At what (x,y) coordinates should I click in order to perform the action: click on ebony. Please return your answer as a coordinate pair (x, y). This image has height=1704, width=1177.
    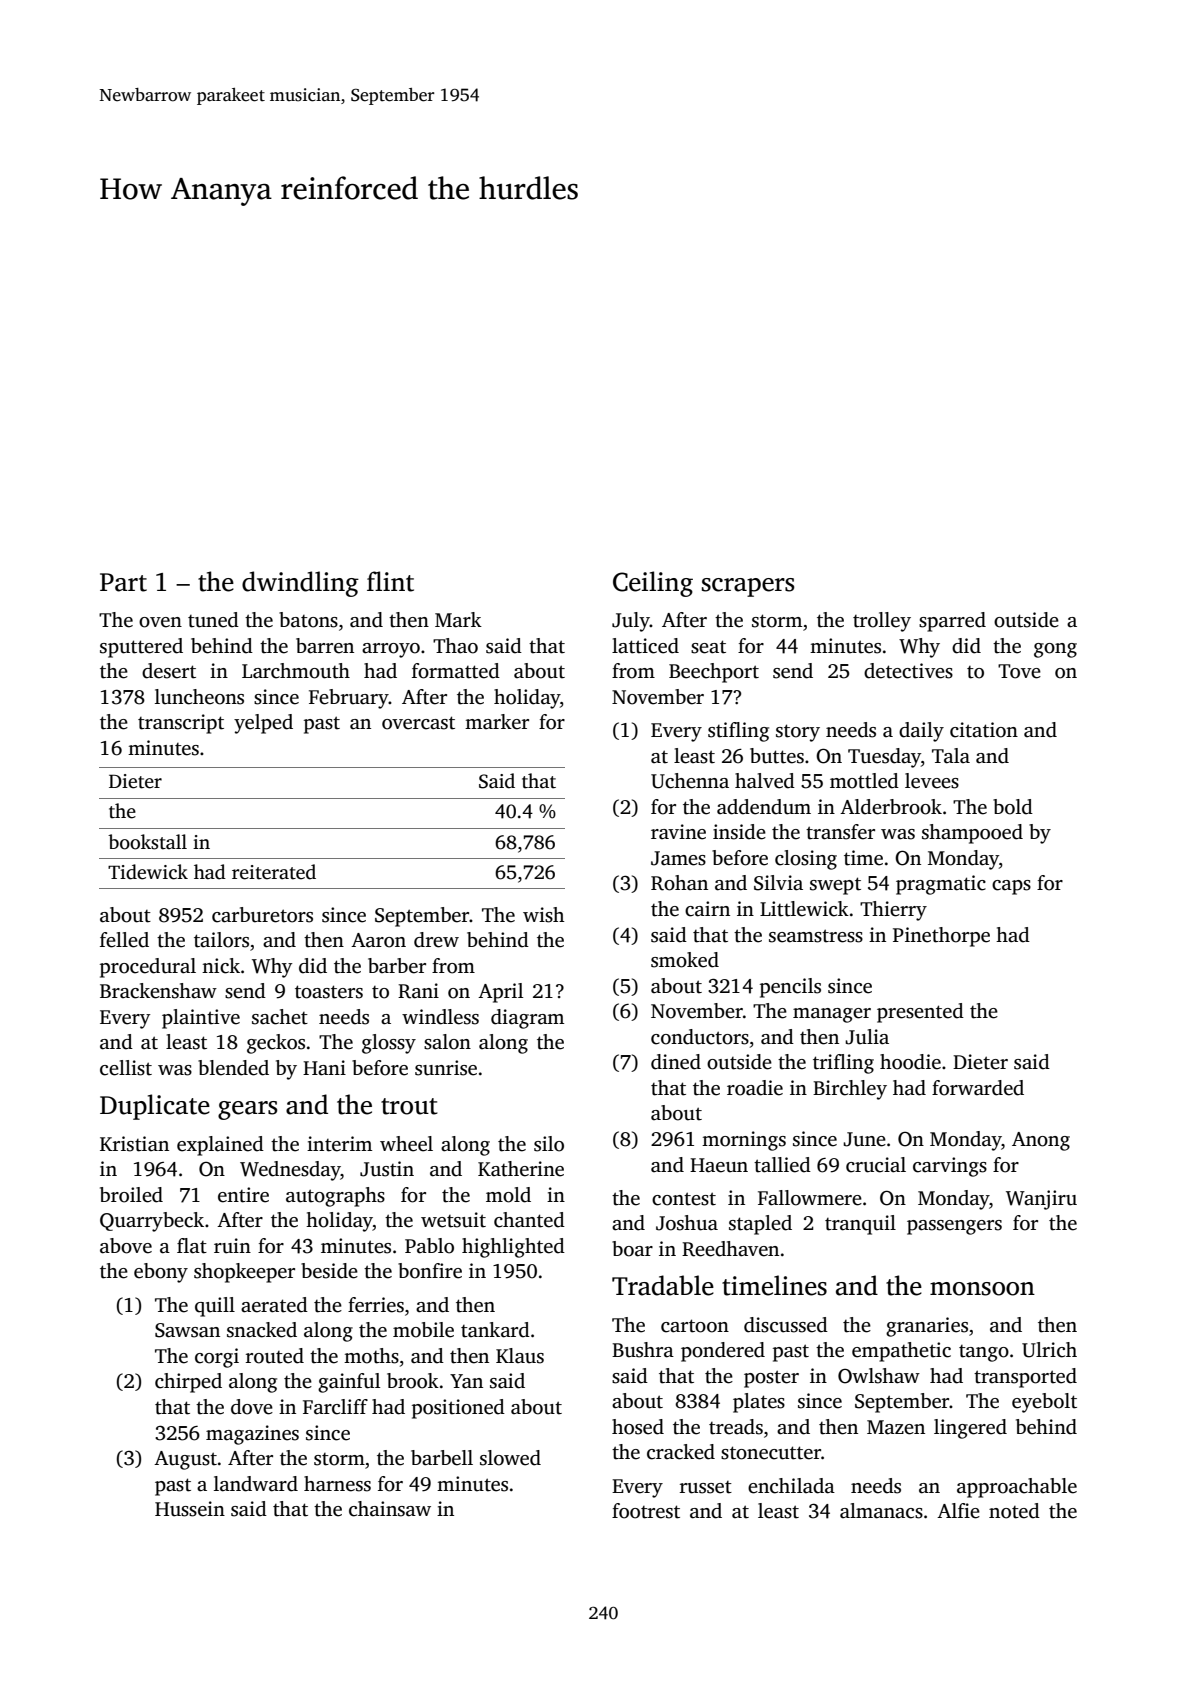
    Looking at the image, I should click on (161, 1273).
